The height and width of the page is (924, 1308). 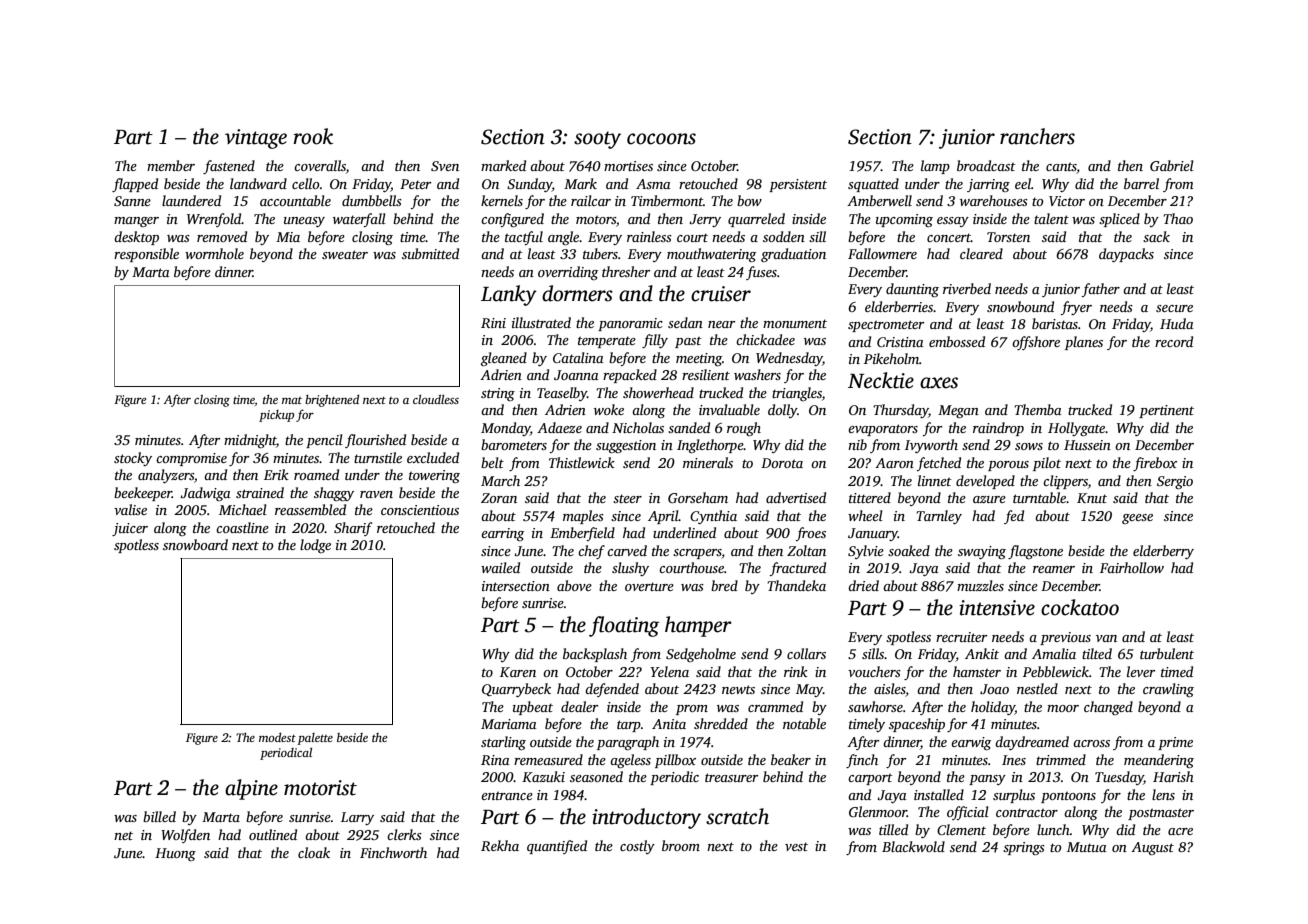 I want to click on vintage, so click(x=256, y=139).
